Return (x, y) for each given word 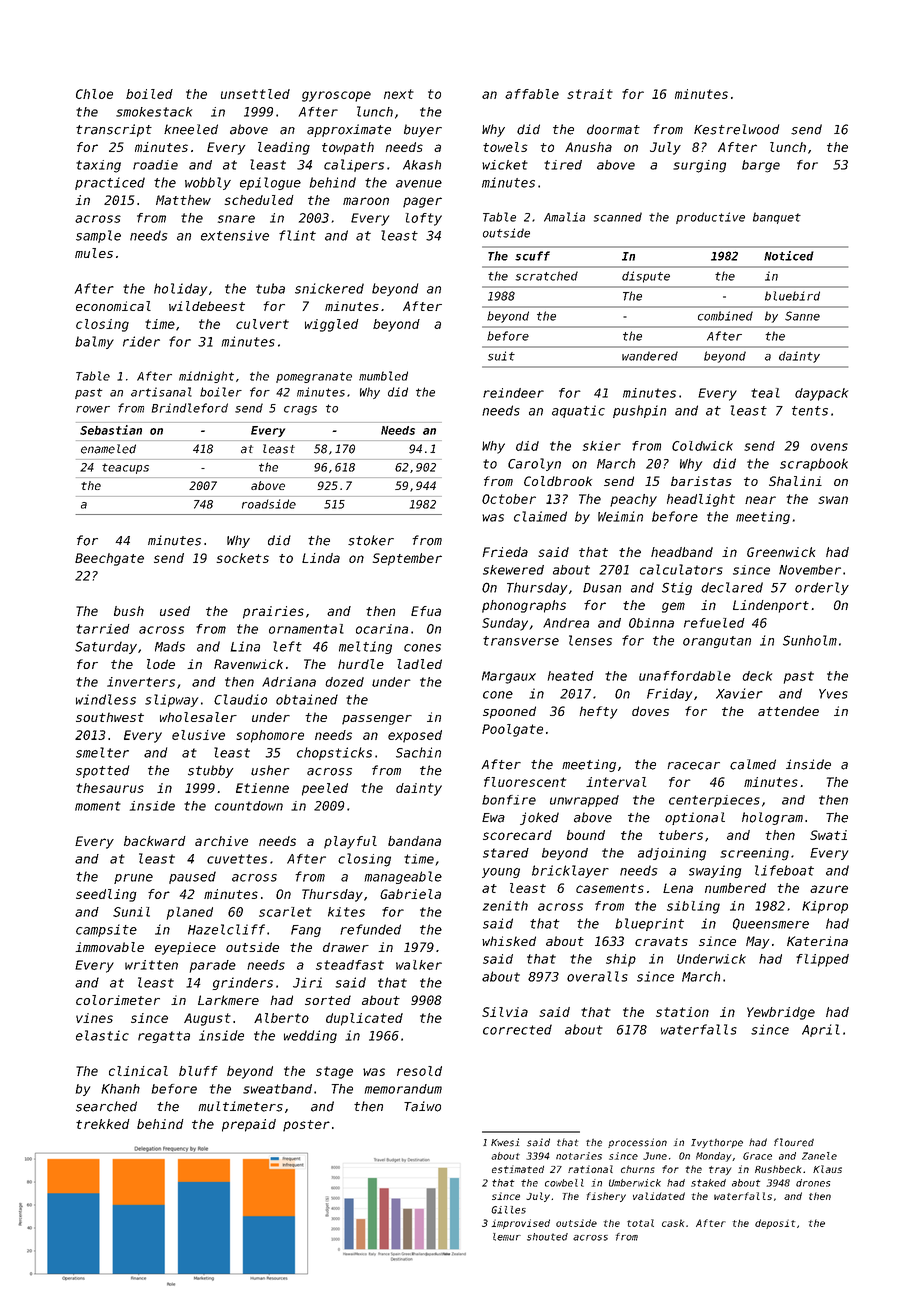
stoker (371, 540)
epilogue (270, 183)
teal (765, 393)
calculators (681, 569)
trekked (103, 1124)
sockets (242, 558)
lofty (424, 219)
